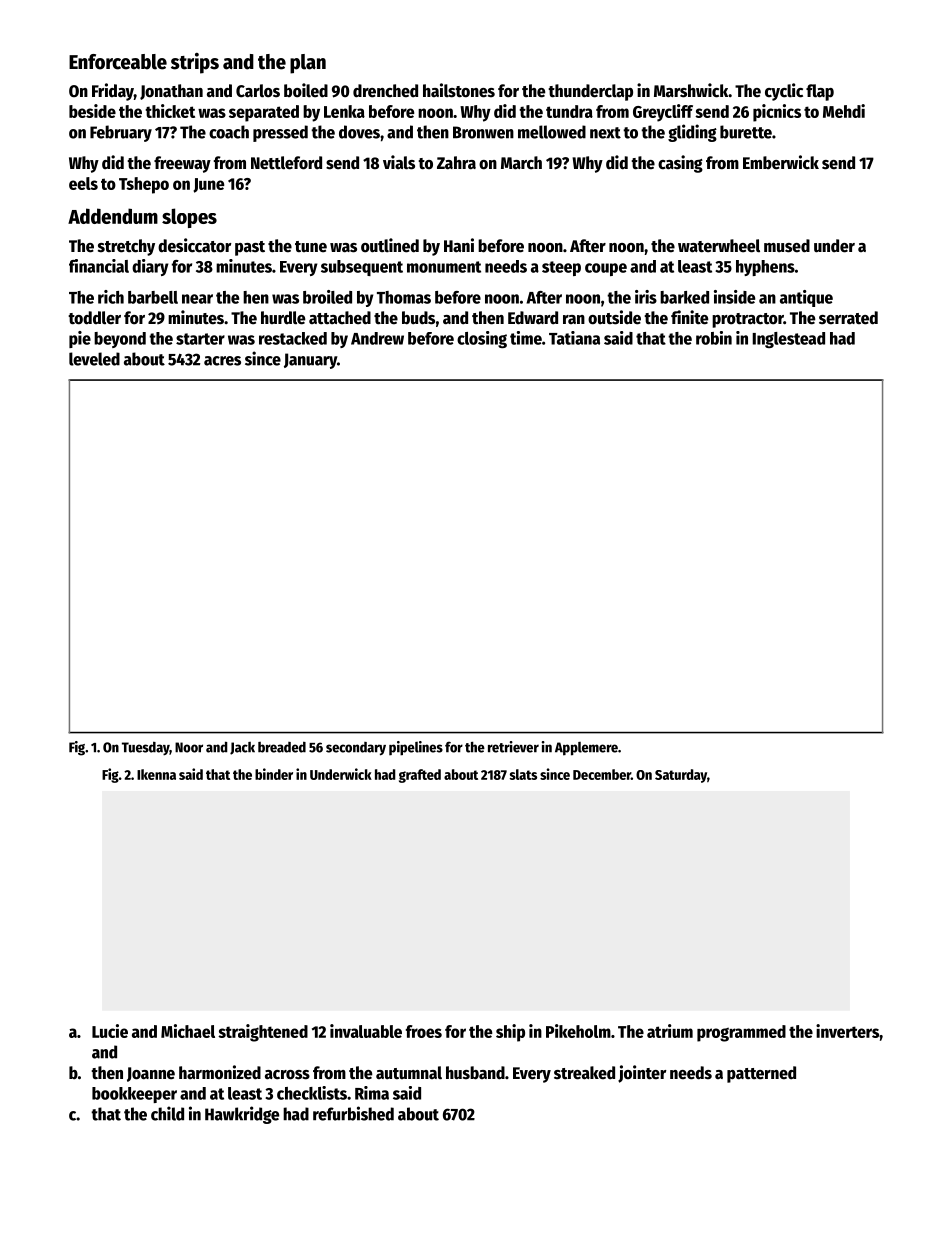  I want to click on binder, so click(274, 774).
